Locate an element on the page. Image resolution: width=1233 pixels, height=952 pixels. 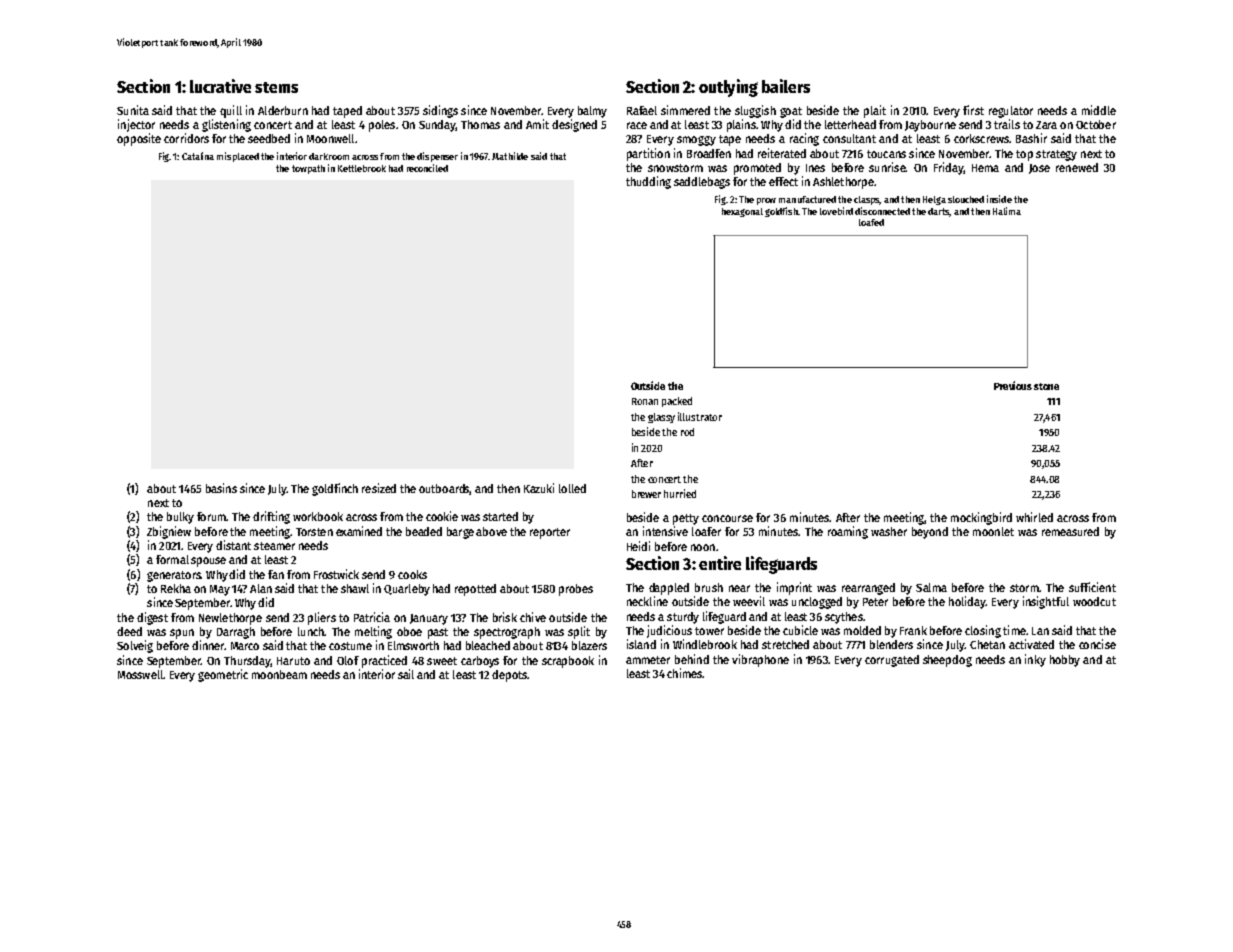
stems is located at coordinates (276, 87).
